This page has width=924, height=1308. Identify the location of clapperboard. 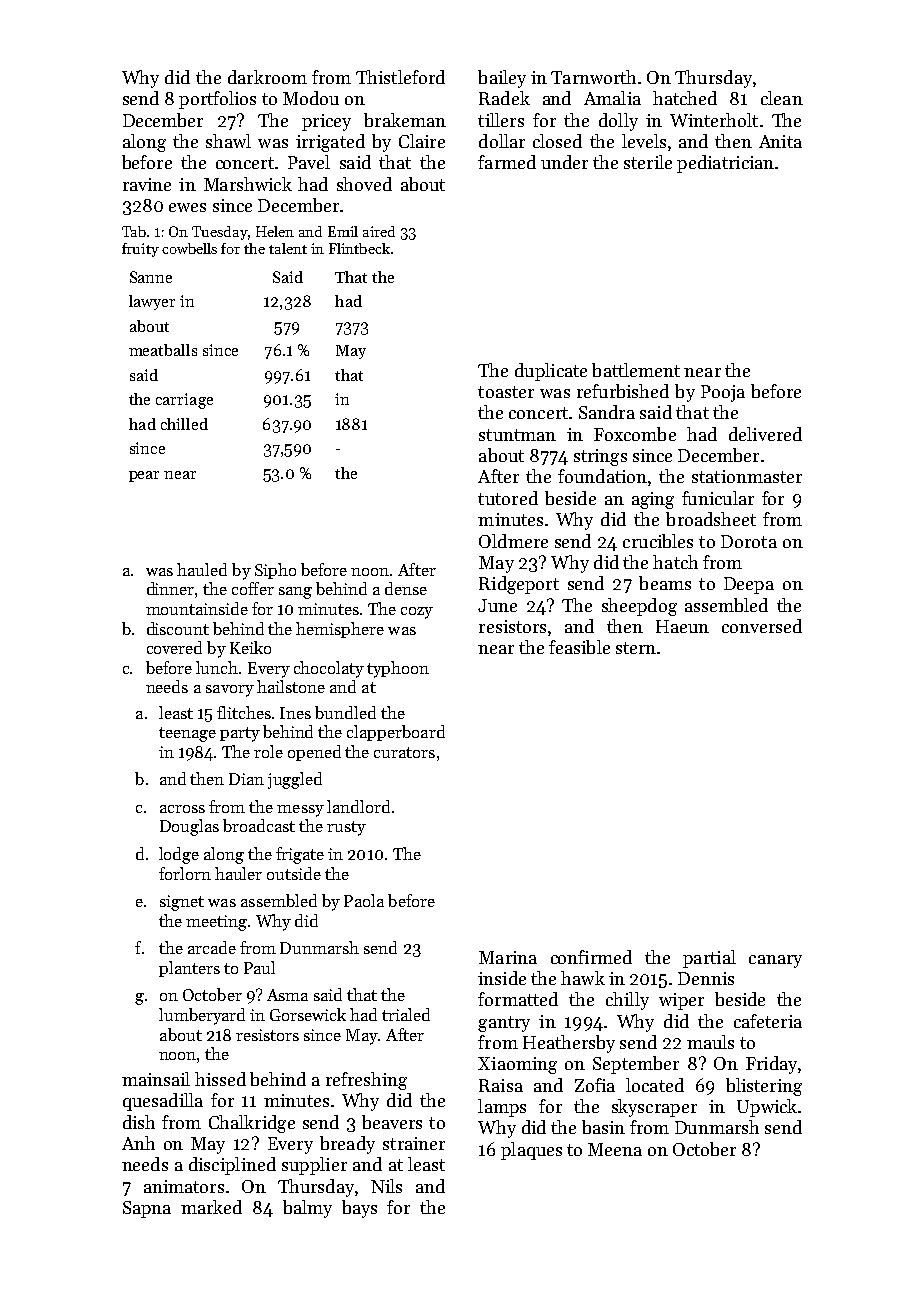
(396, 733).
